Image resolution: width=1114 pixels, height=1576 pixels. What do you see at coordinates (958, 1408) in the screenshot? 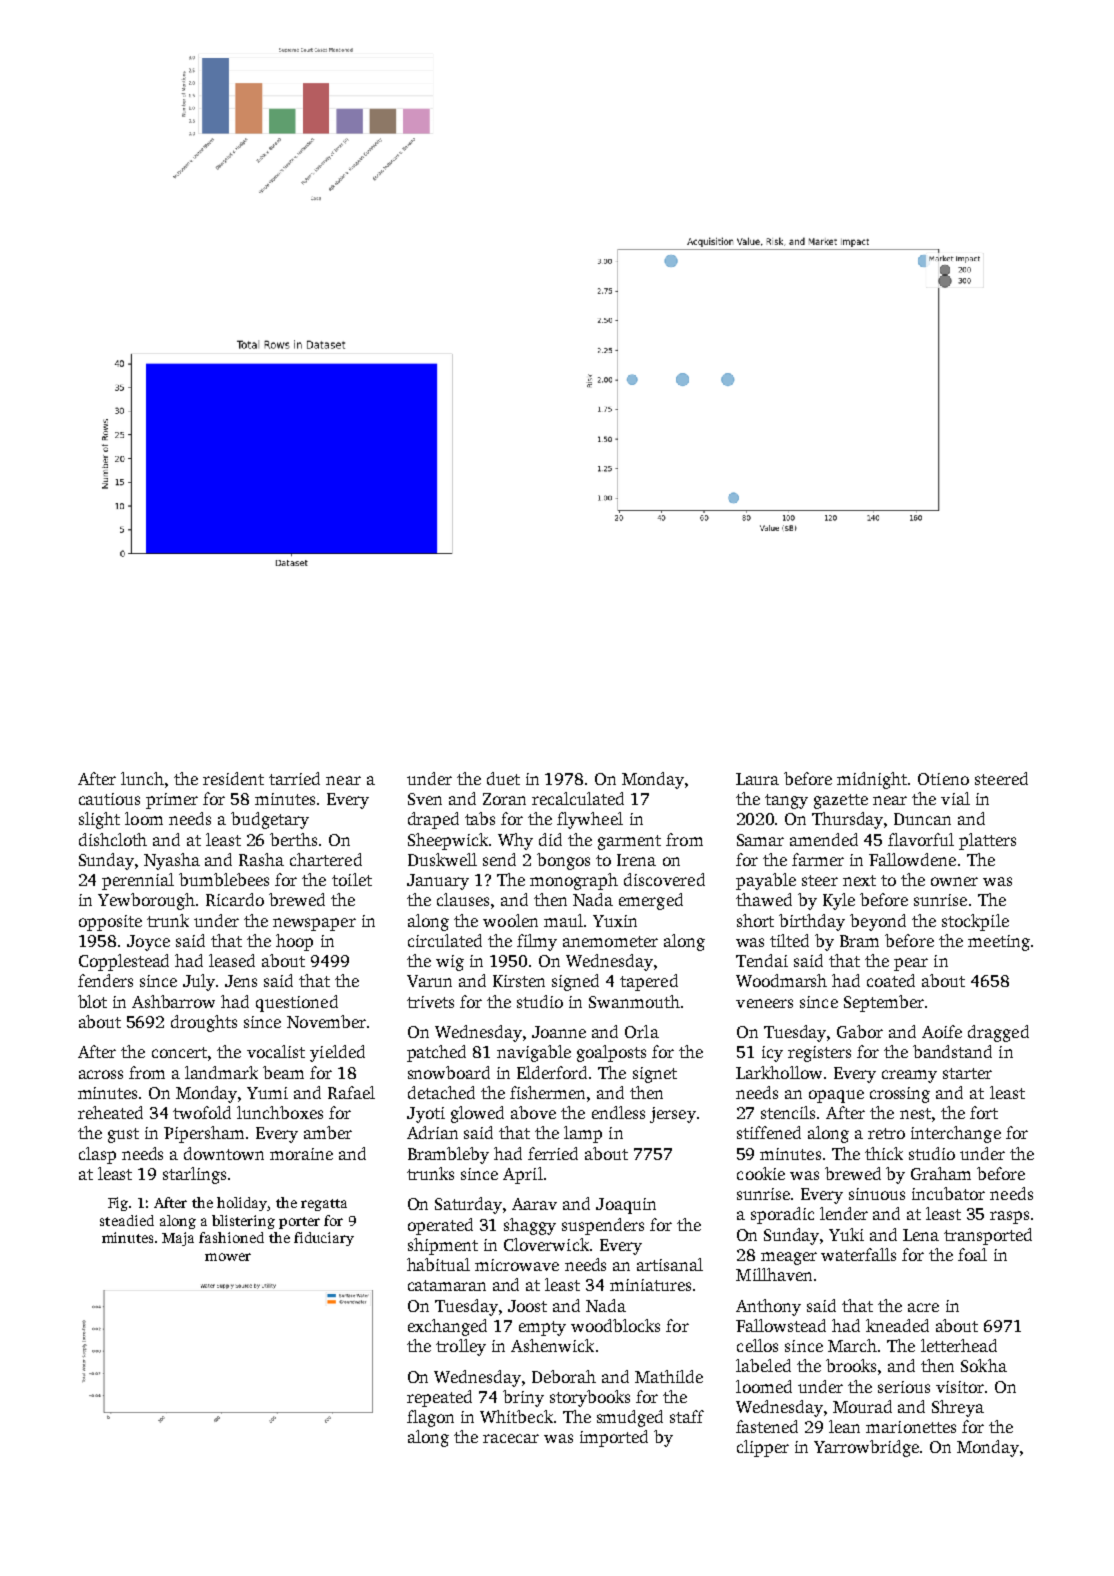
I see `Shreya` at bounding box center [958, 1408].
